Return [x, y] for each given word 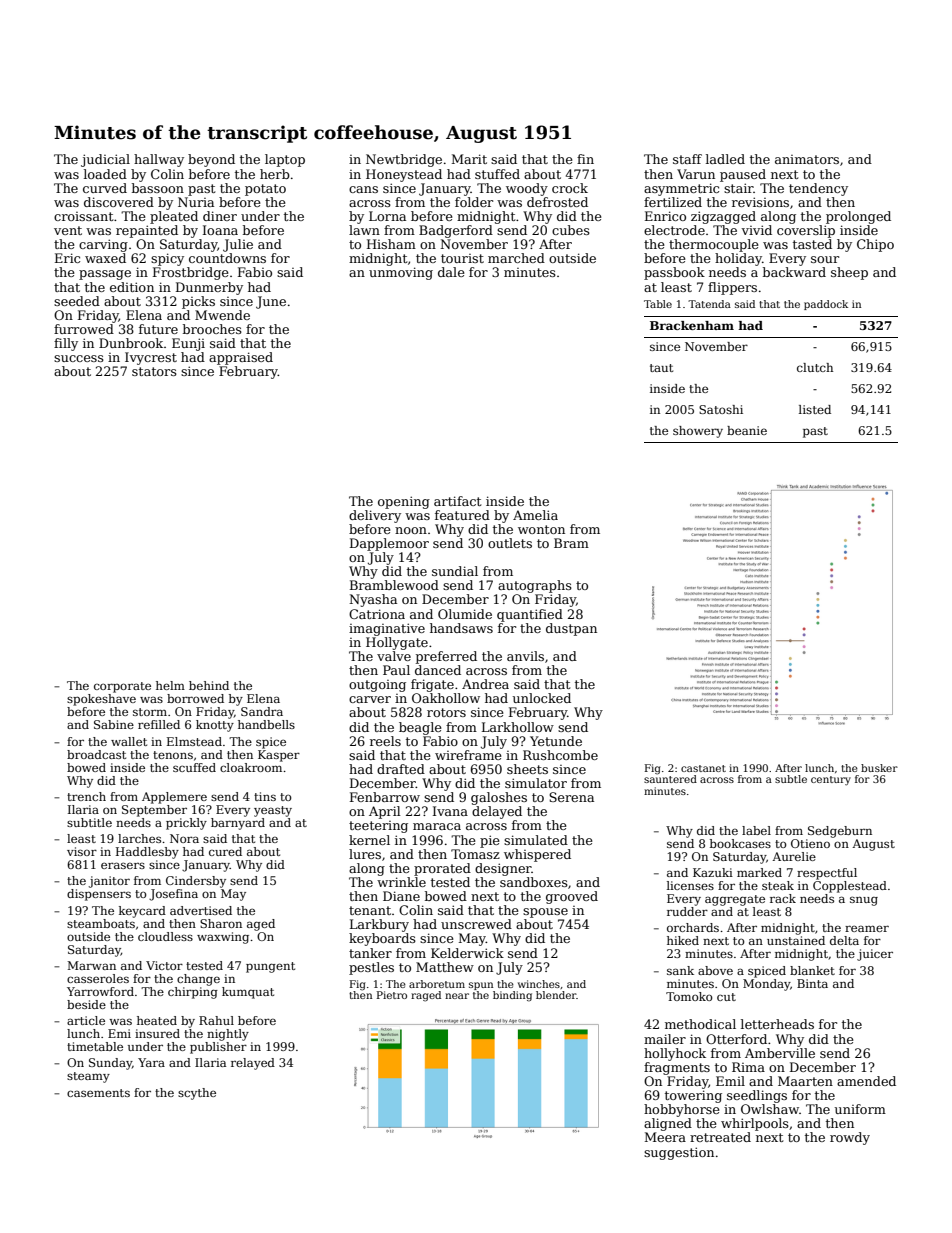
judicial [105, 160]
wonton [541, 529]
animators [807, 159]
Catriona [377, 614]
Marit [469, 159]
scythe [197, 1094]
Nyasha [373, 600]
